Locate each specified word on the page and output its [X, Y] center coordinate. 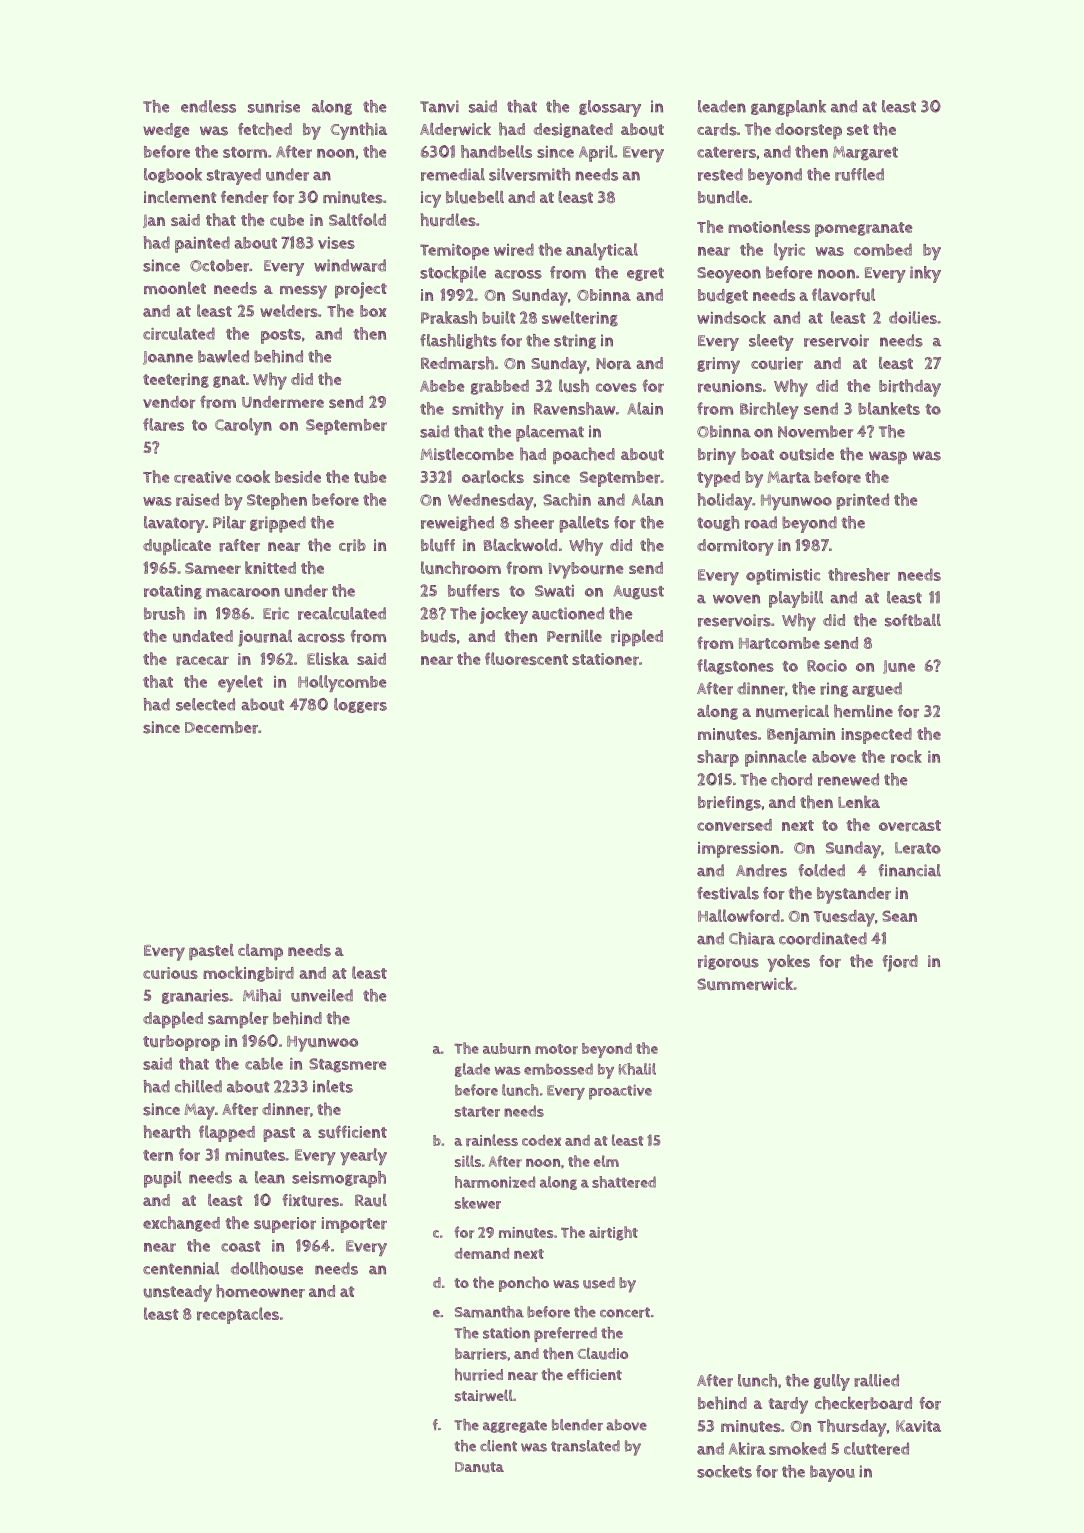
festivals [728, 893]
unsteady [178, 1293]
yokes [789, 963]
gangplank [788, 108]
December [221, 727]
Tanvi [439, 106]
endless [208, 106]
